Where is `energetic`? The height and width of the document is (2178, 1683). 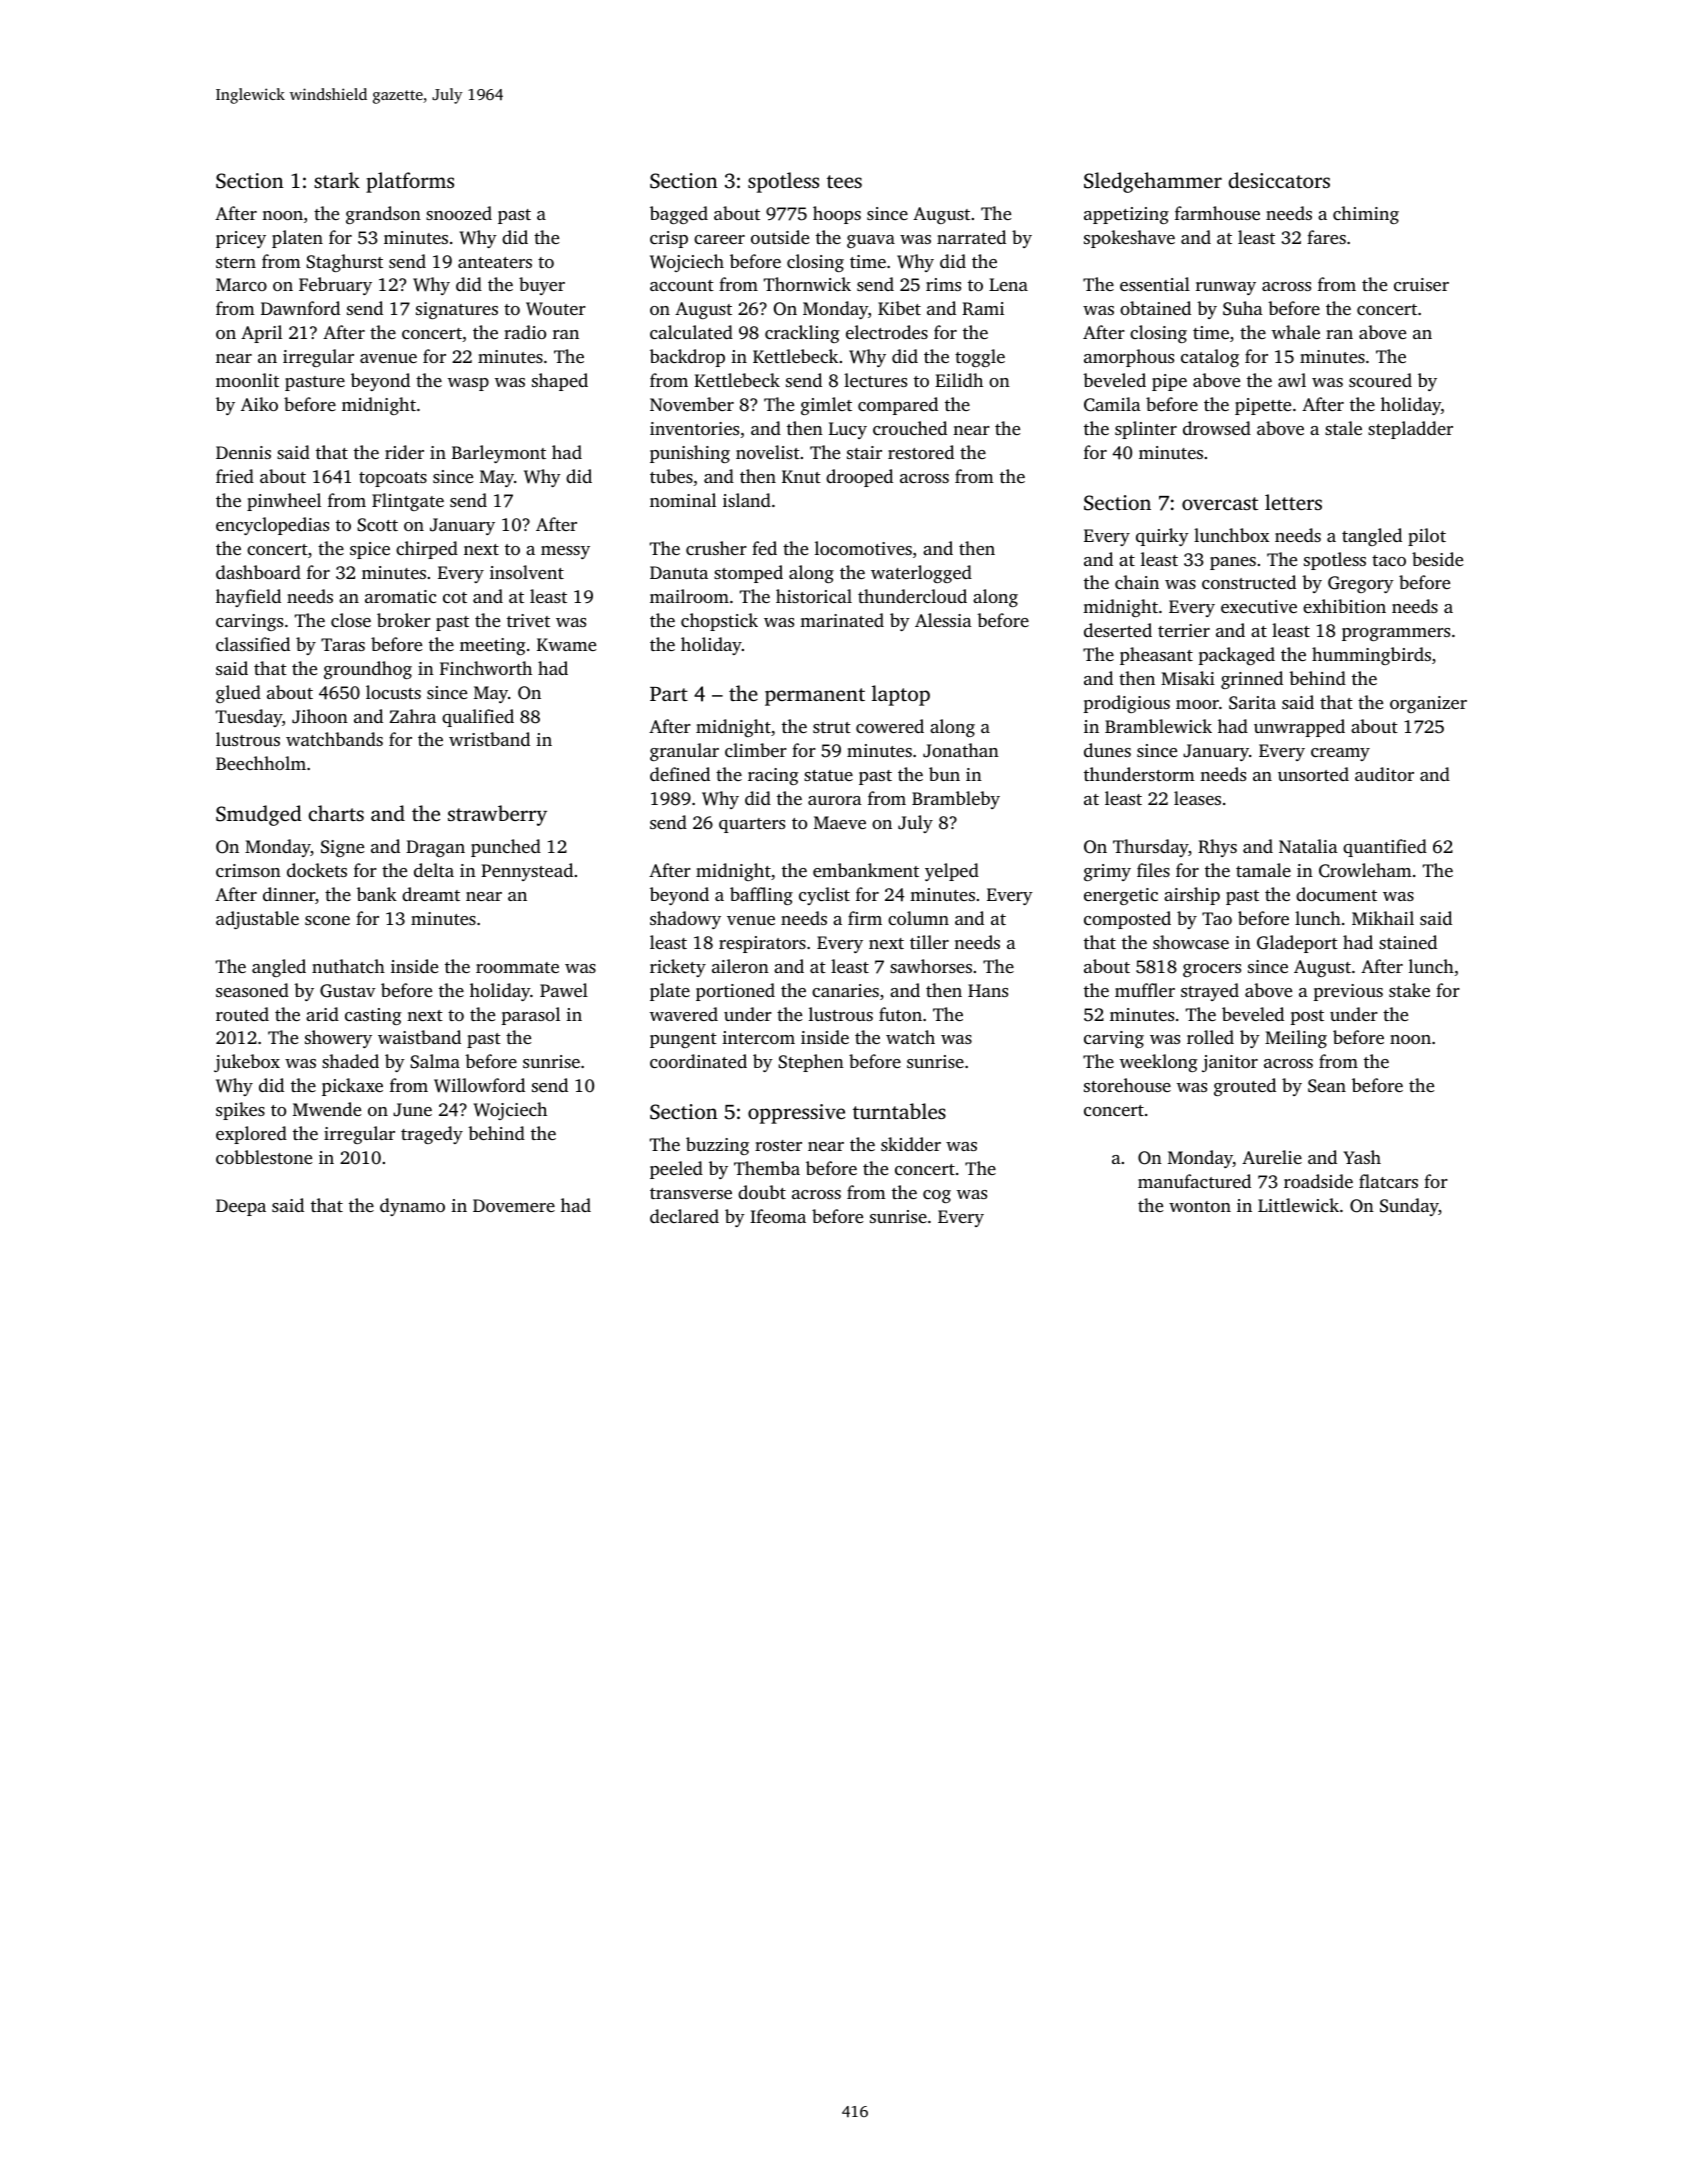
energetic is located at coordinates (1121, 896).
